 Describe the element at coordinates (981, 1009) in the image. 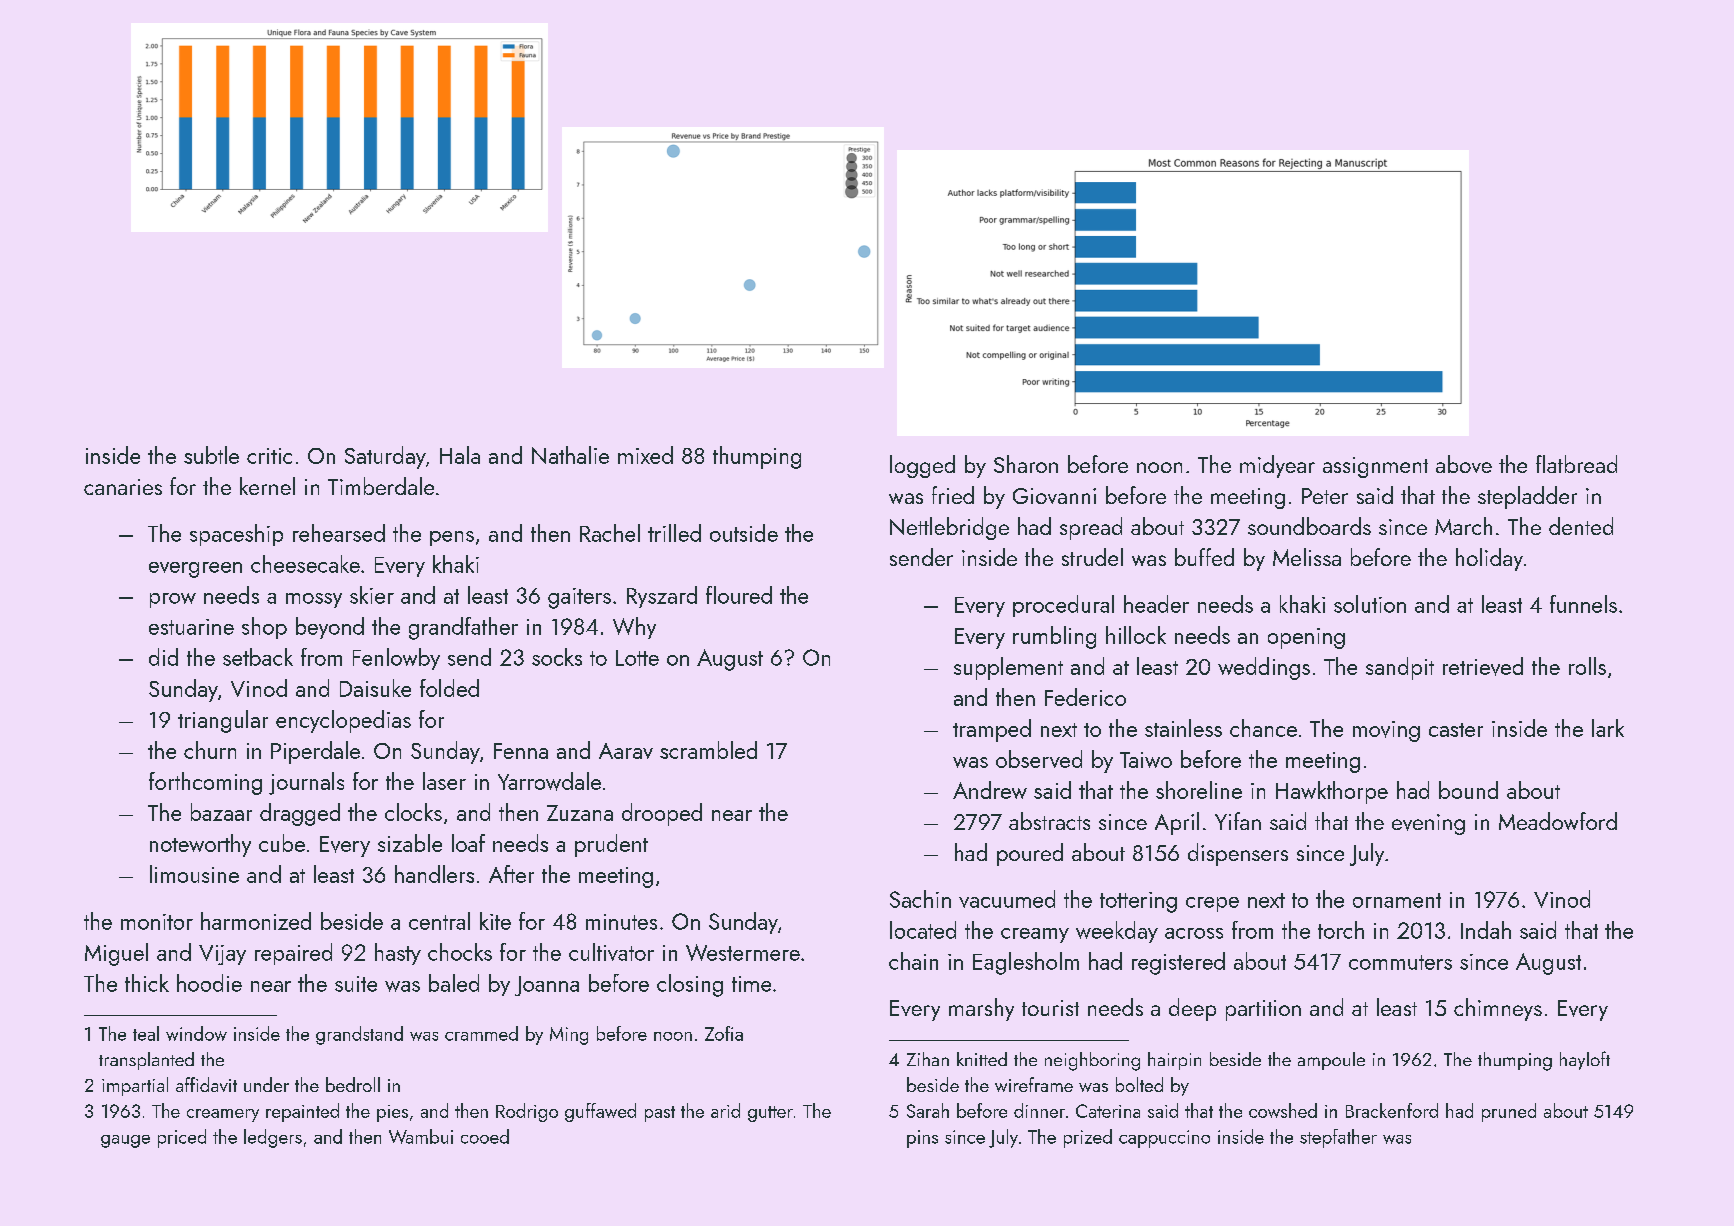

I see `marshy` at that location.
